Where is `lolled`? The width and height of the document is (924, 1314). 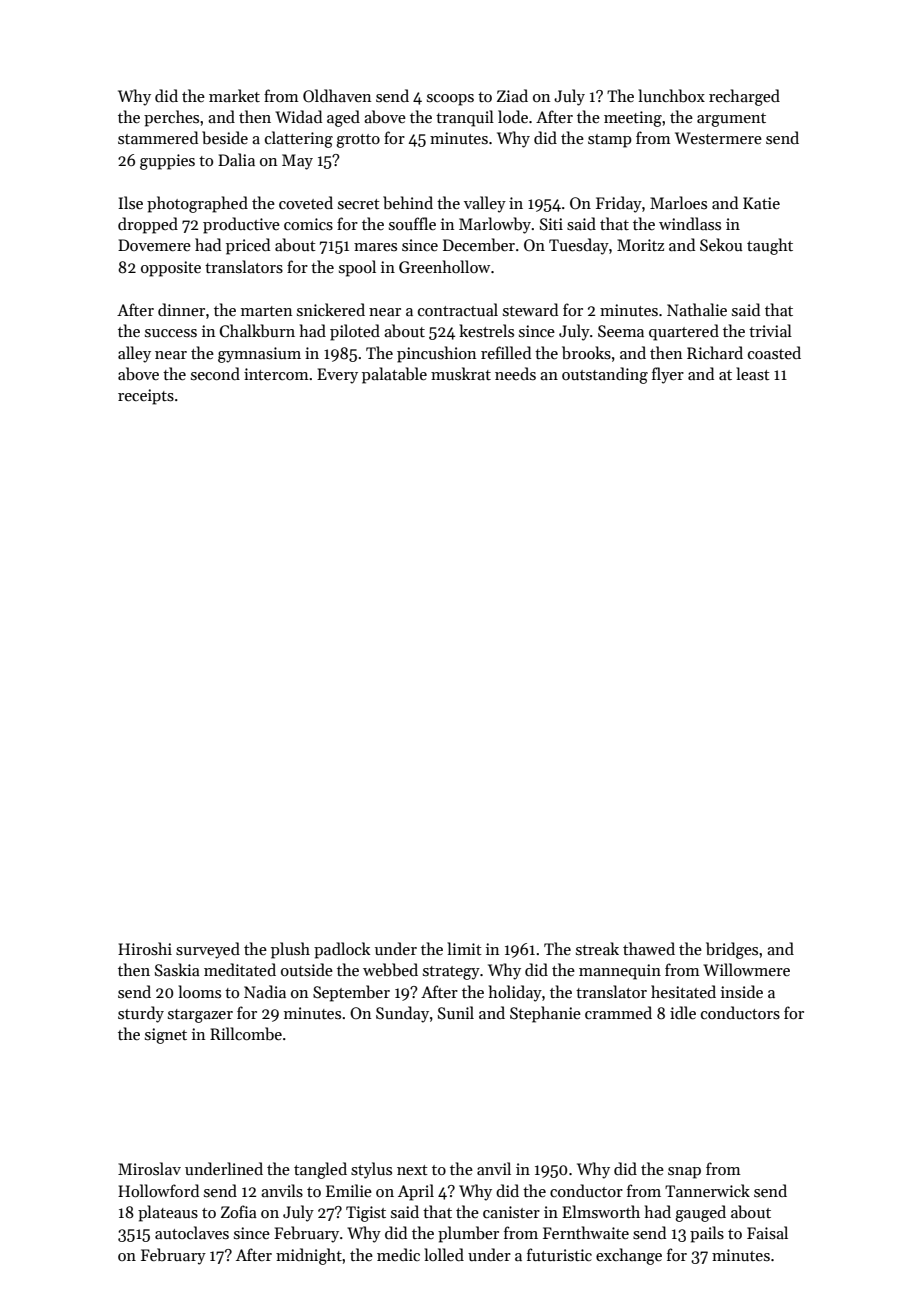
lolled is located at coordinates (444, 1254).
